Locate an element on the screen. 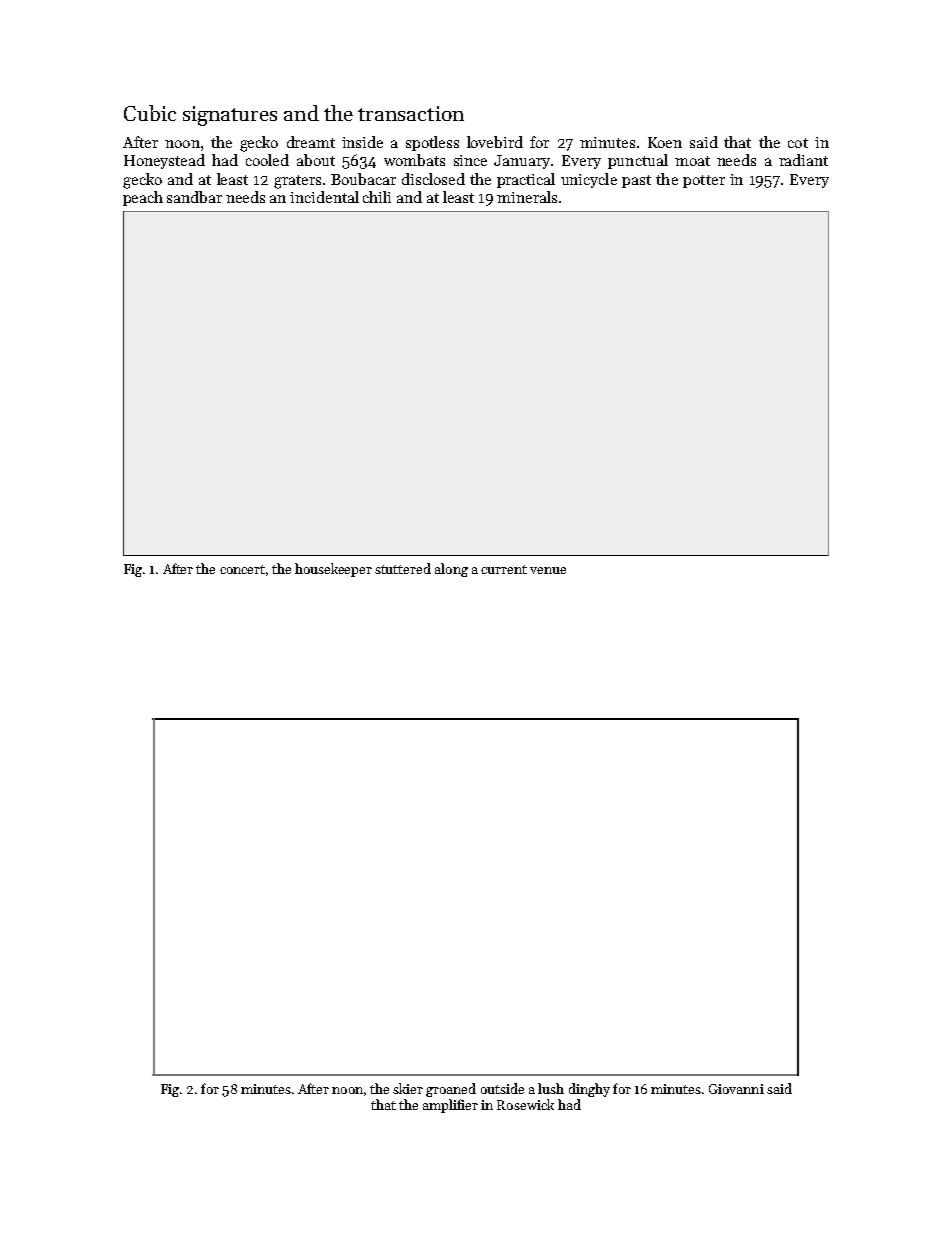  Rosewick is located at coordinates (525, 1104).
